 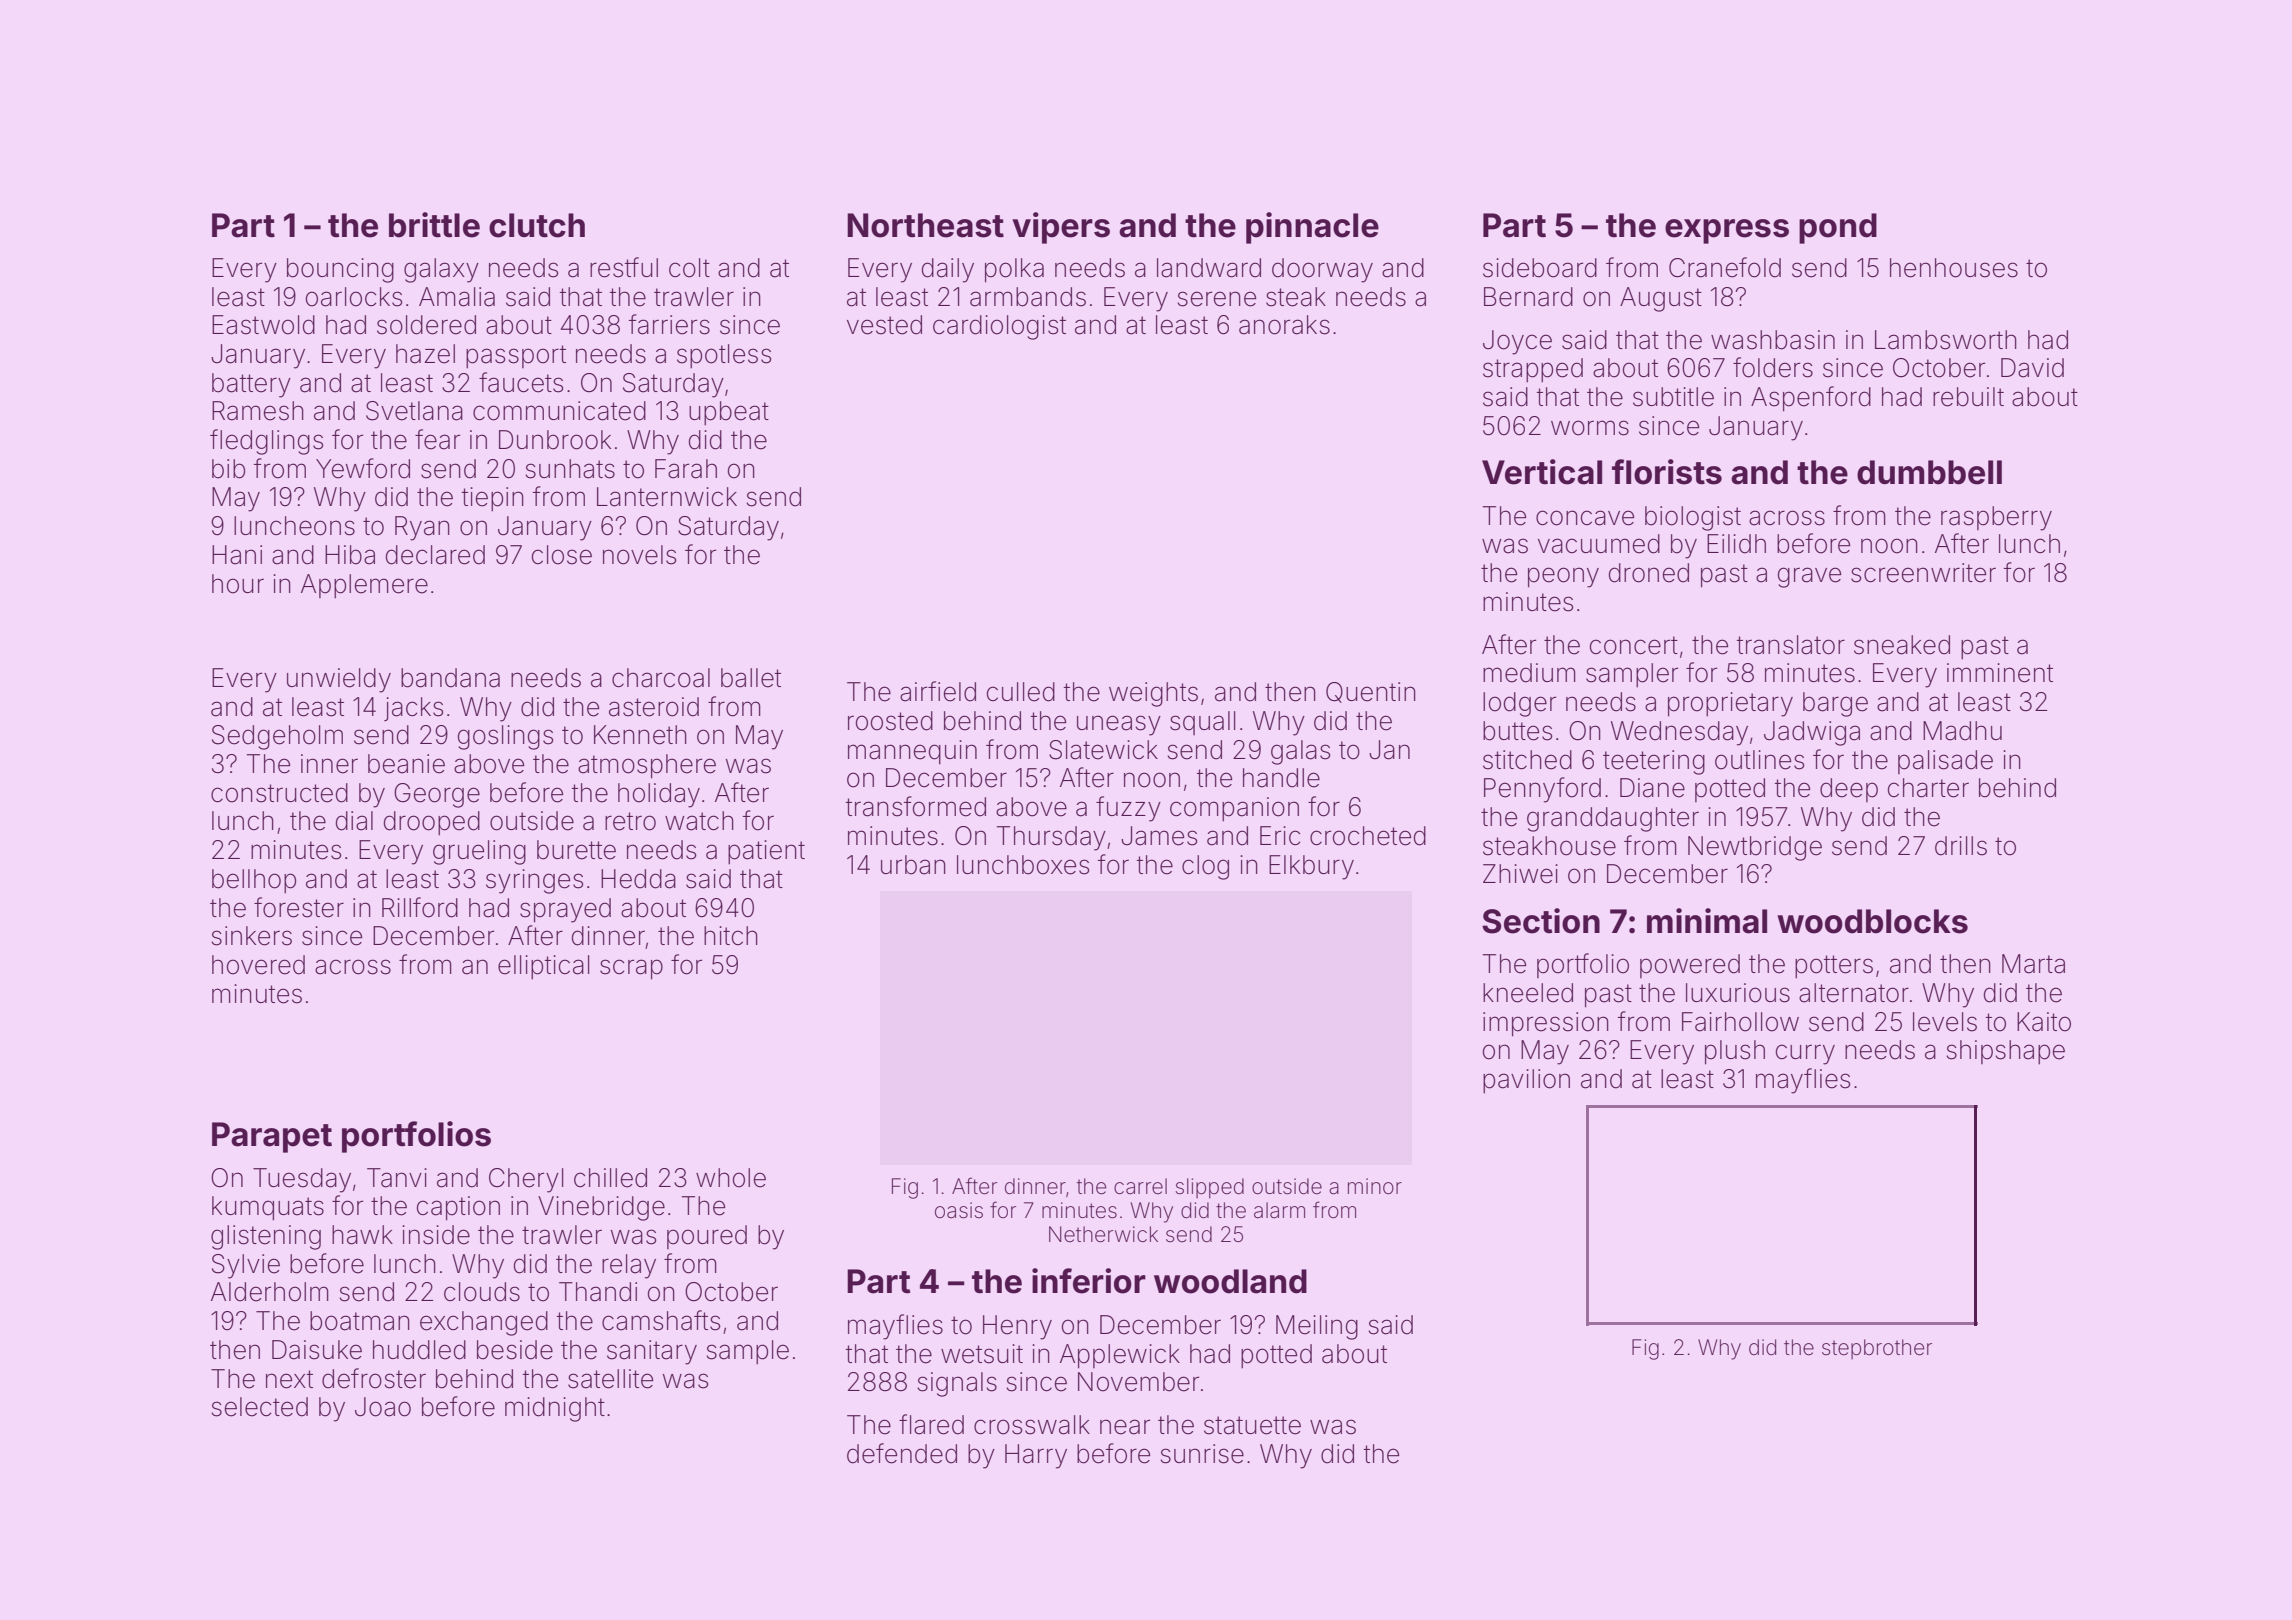 I want to click on holiday, so click(x=659, y=795).
